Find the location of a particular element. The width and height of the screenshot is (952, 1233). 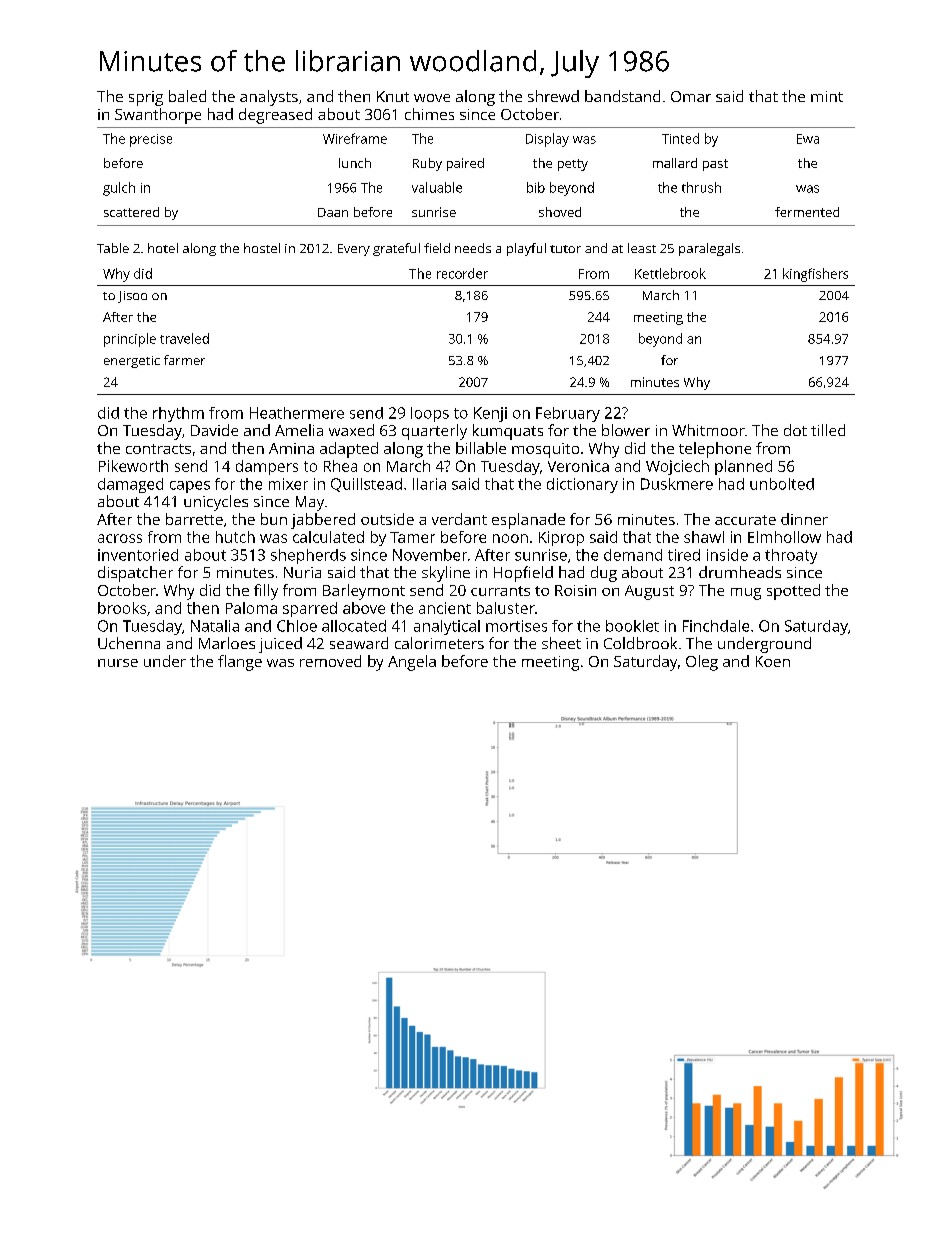

dinner is located at coordinates (804, 519).
